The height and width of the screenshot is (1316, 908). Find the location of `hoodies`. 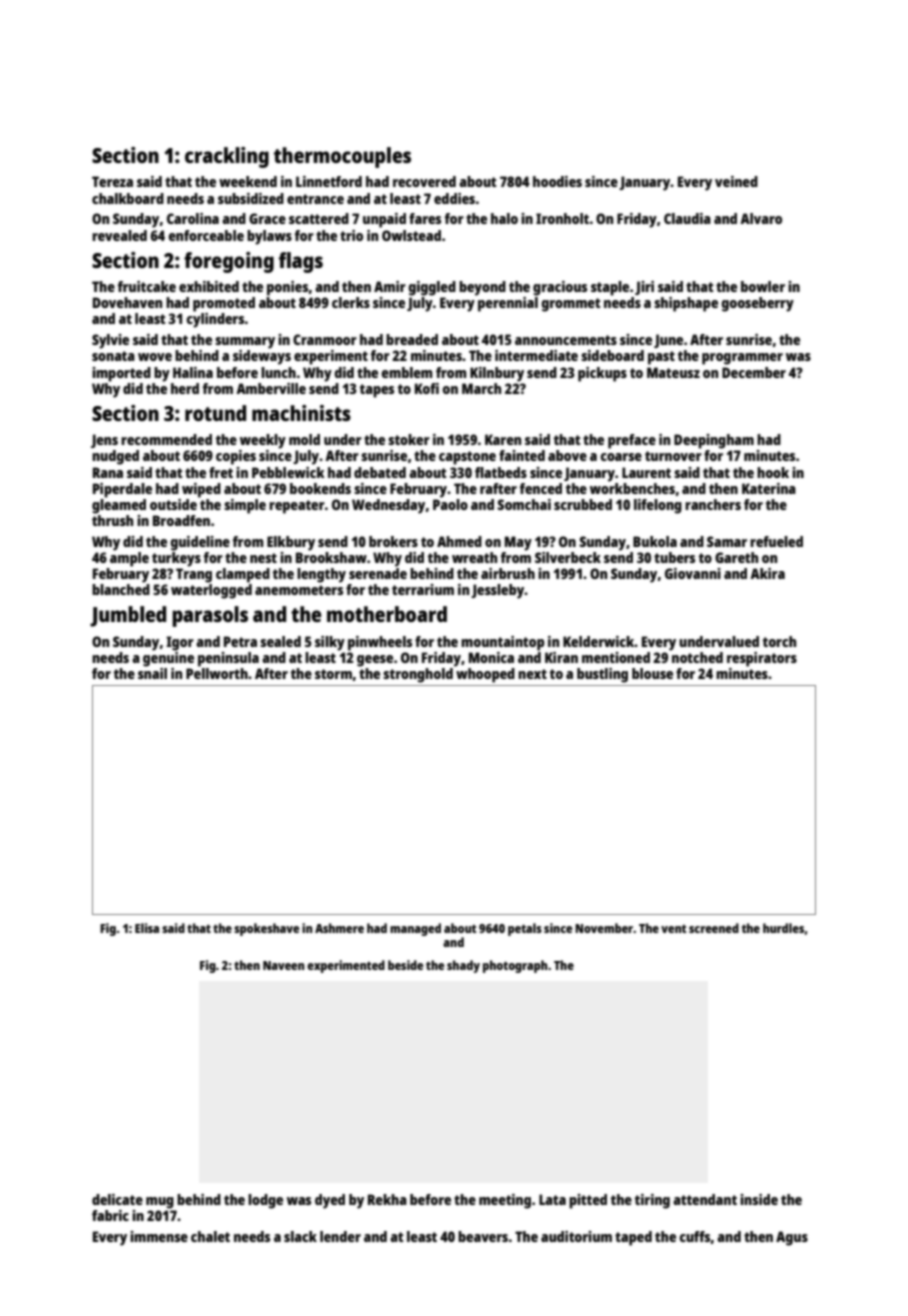

hoodies is located at coordinates (557, 181).
